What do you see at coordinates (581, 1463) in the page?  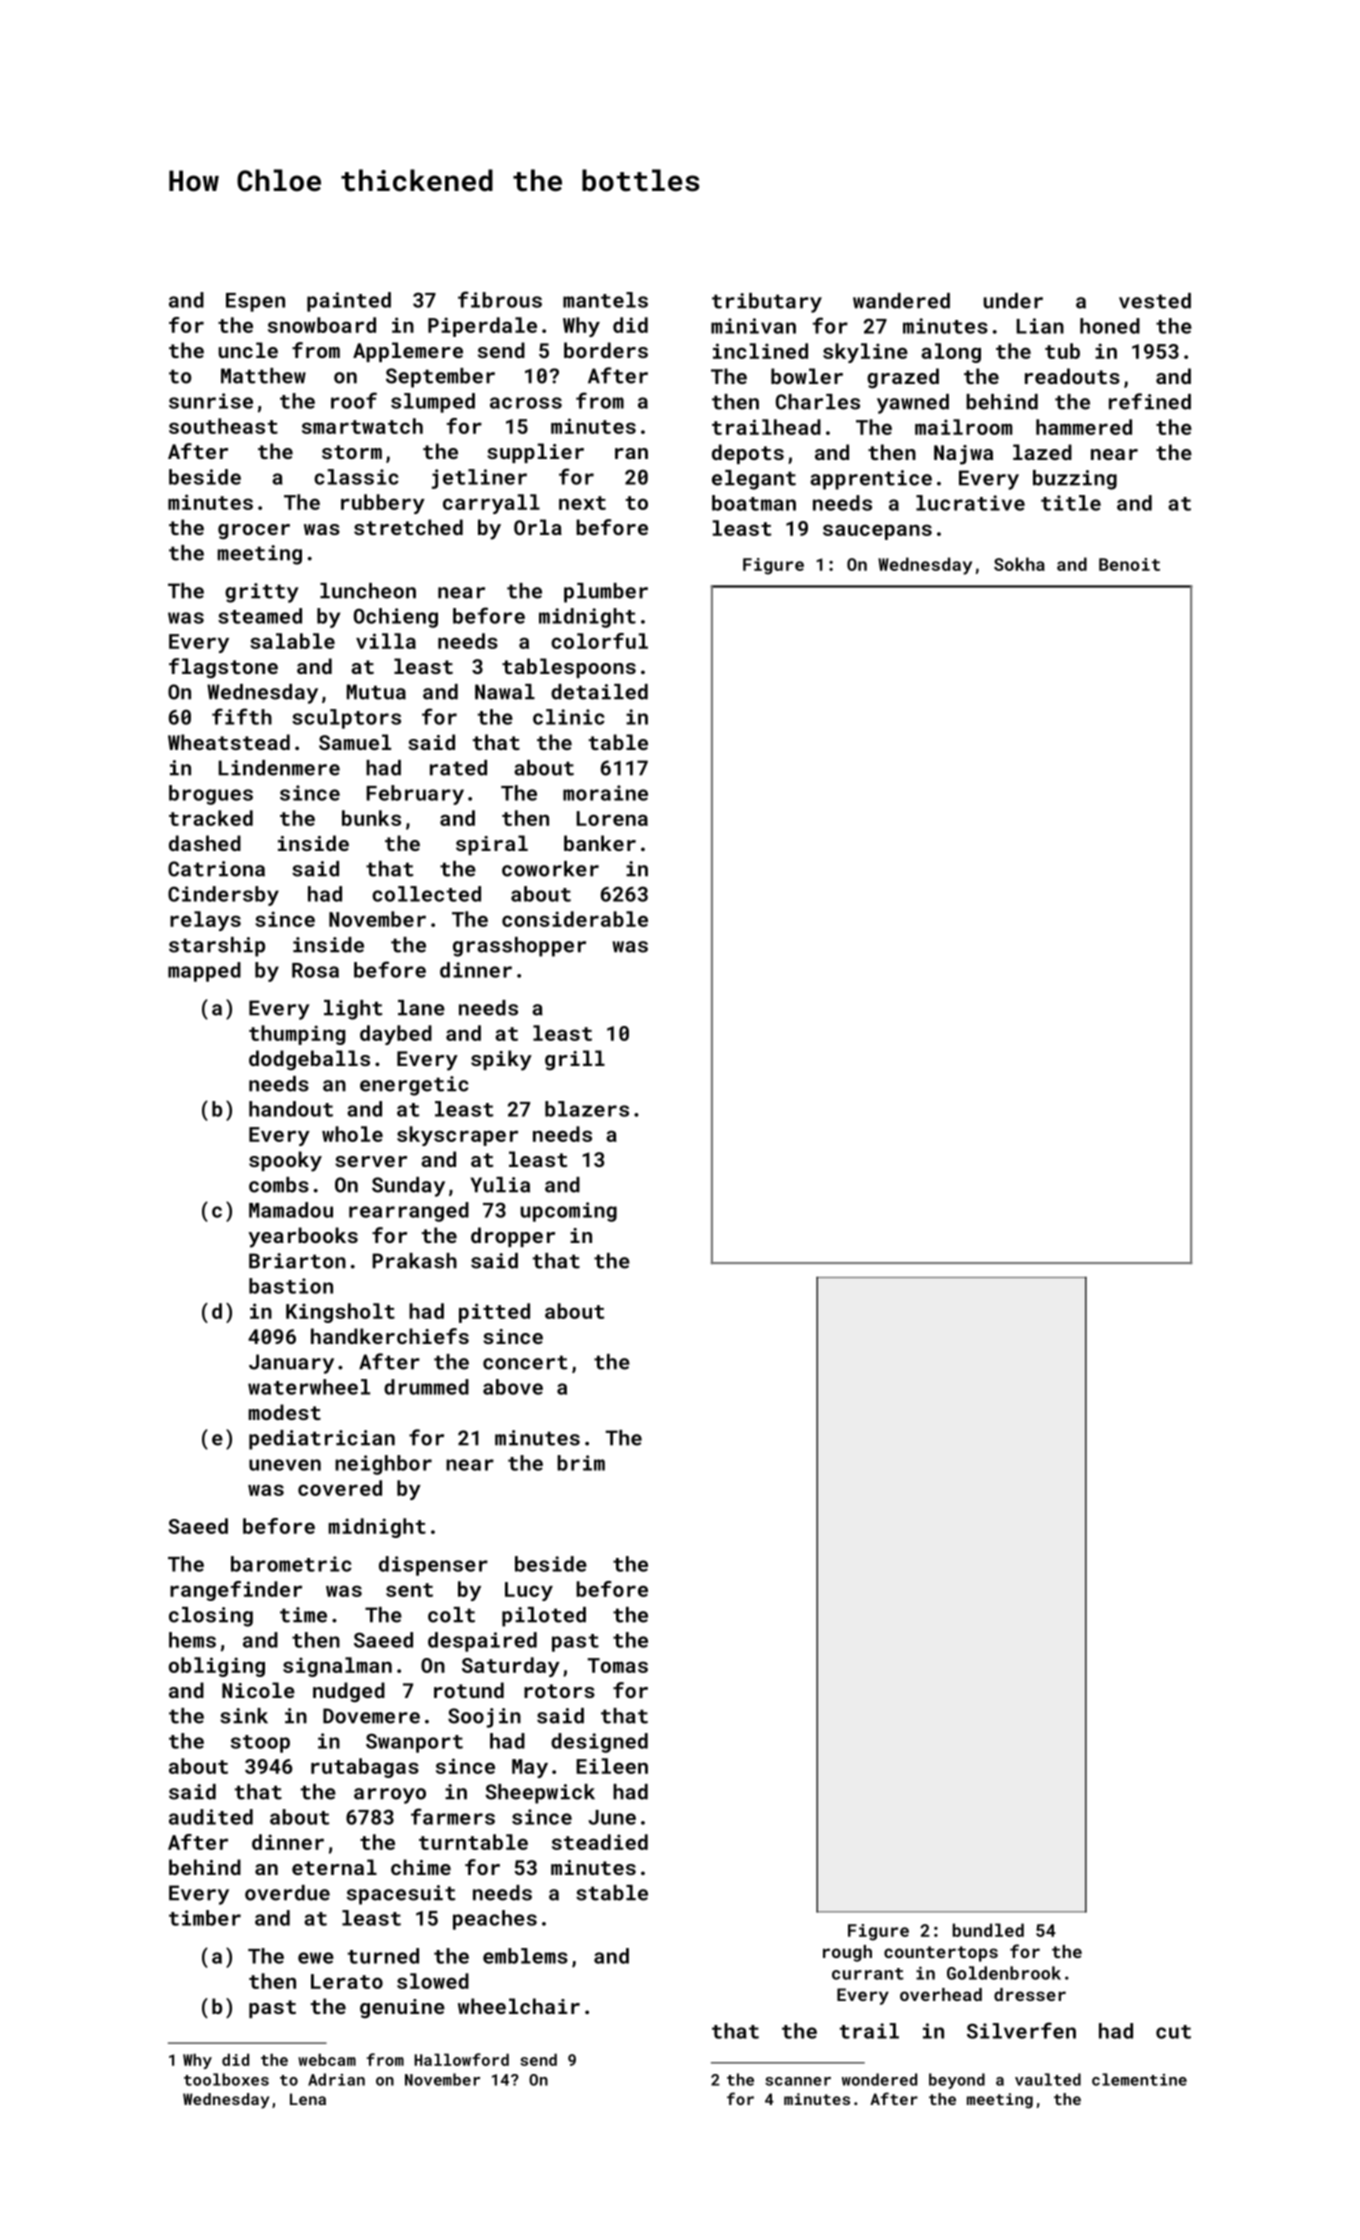 I see `brim` at bounding box center [581, 1463].
